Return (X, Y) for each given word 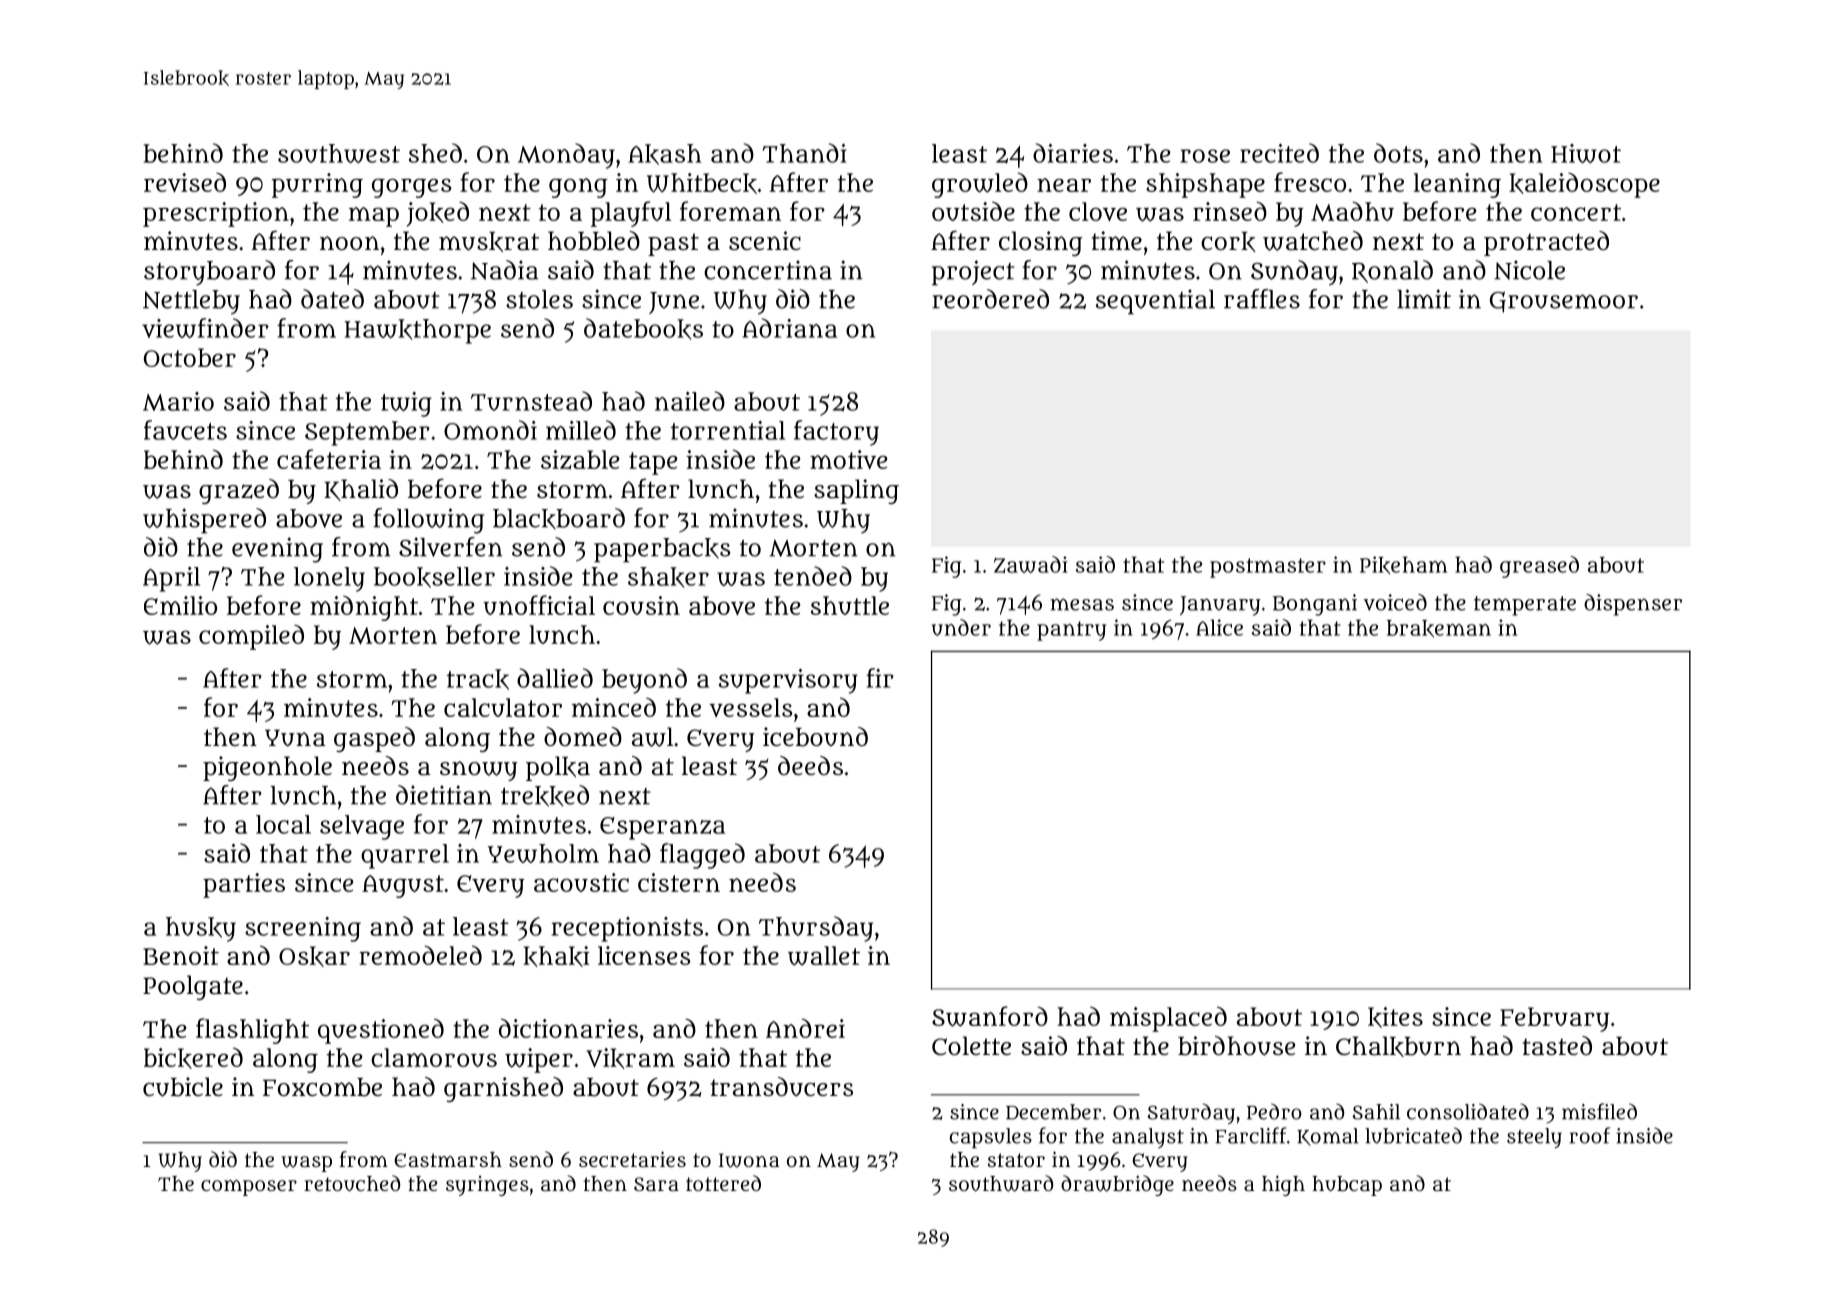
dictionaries (568, 1028)
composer (249, 1188)
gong (578, 188)
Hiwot (1586, 153)
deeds (810, 765)
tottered (723, 1183)
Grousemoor (1564, 302)
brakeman (1439, 629)
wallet (824, 956)
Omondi (490, 430)
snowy (479, 771)
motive (848, 459)
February (1555, 1019)
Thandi (804, 153)
